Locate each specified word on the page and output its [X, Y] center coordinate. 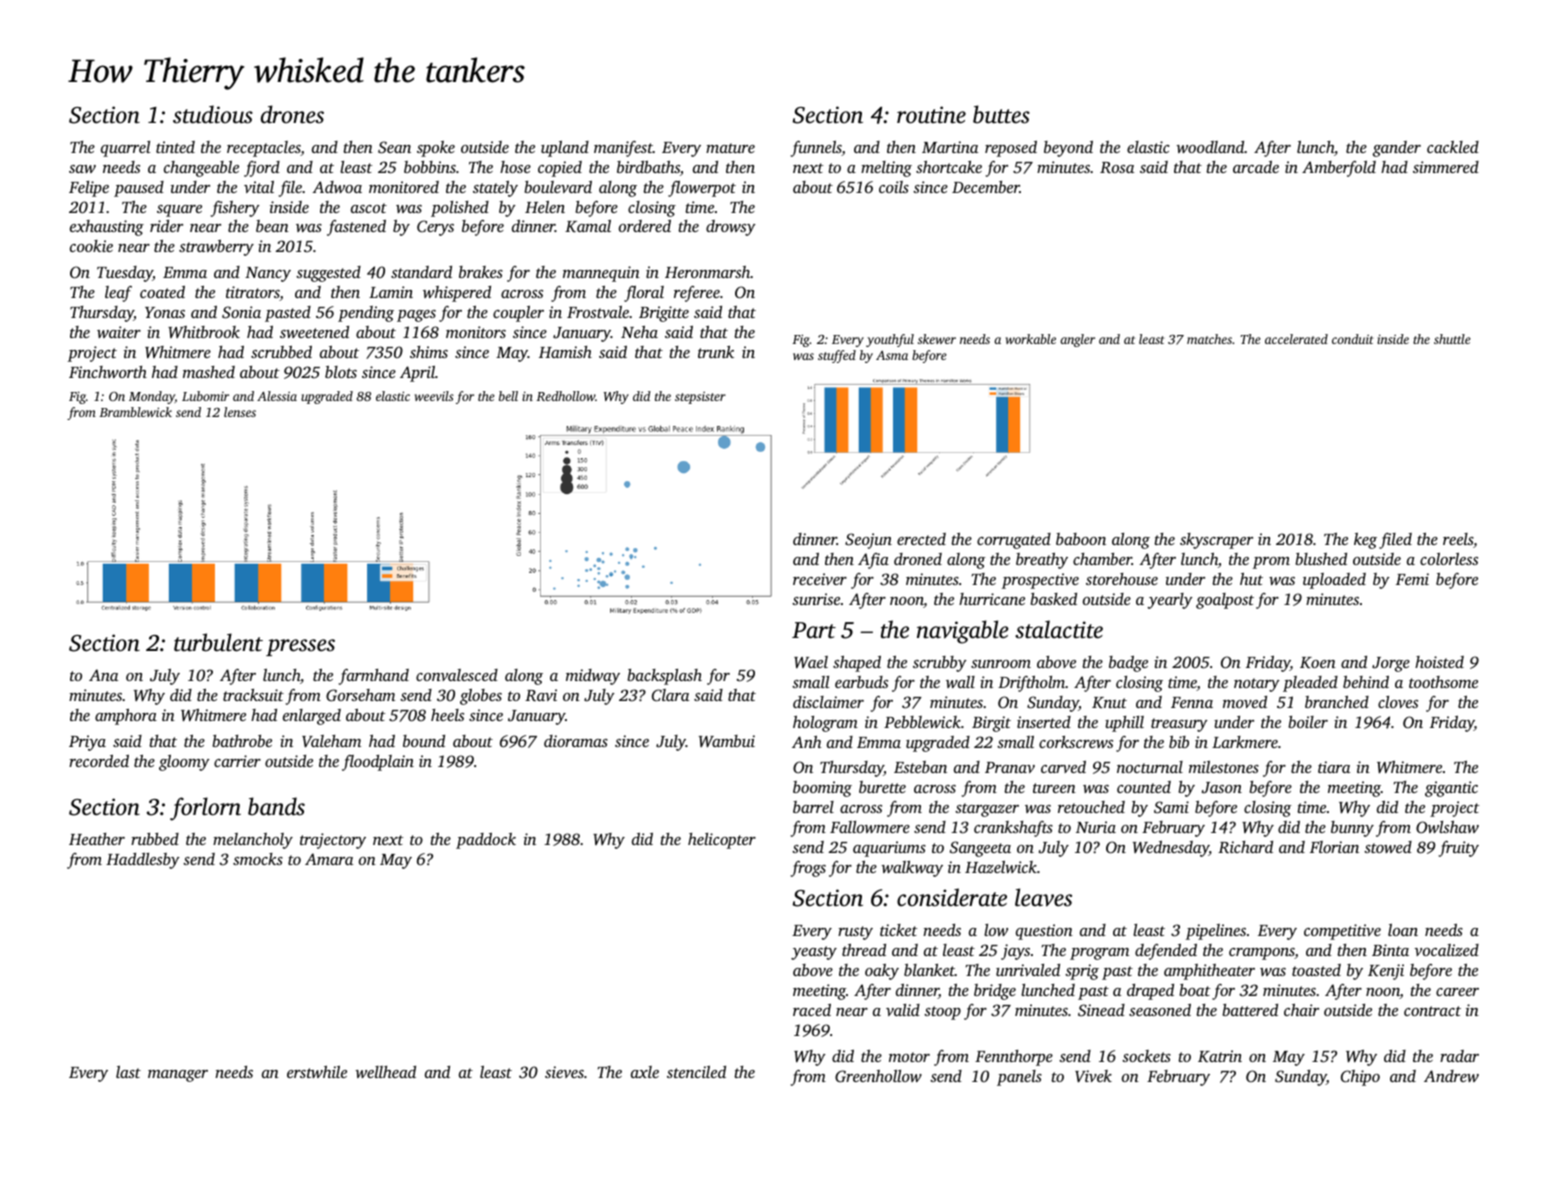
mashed [209, 372]
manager [178, 1076]
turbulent [218, 642]
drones [292, 114]
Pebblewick [922, 722]
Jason [1222, 788]
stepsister [700, 398]
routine [931, 115]
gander [1397, 149]
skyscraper [1216, 541]
